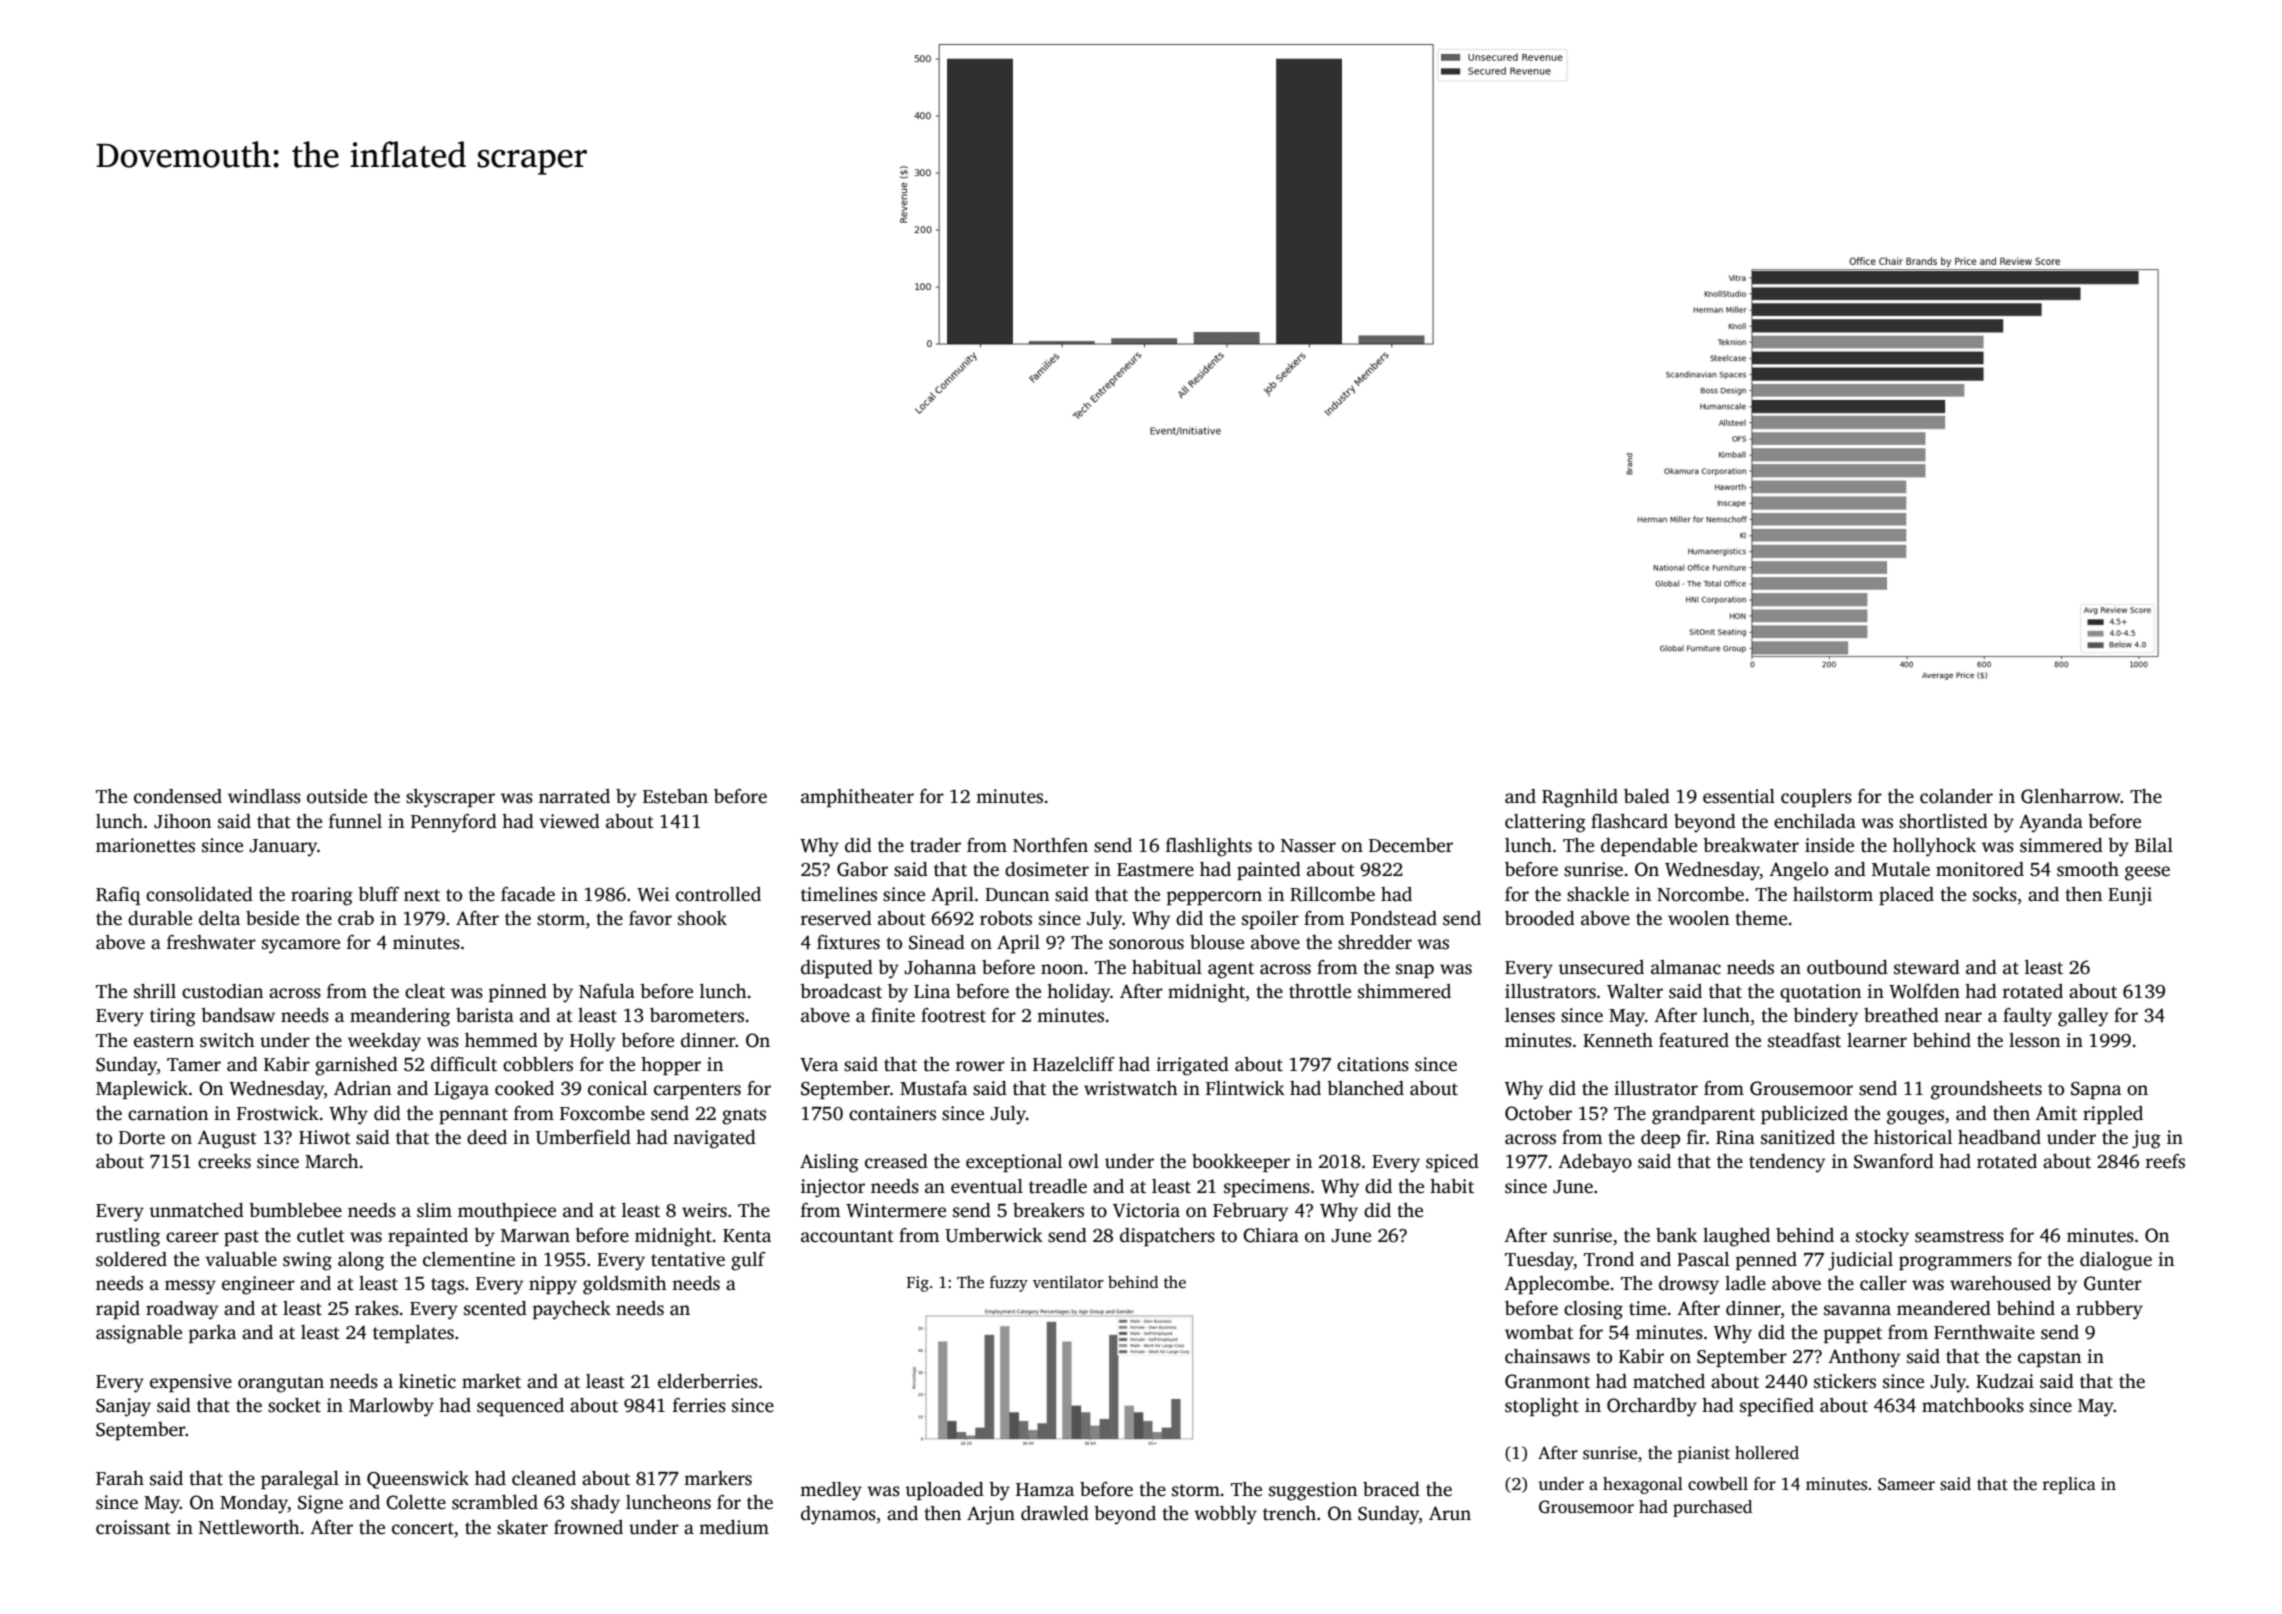 Image resolution: width=2282 pixels, height=1614 pixels. Describe the element at coordinates (607, 991) in the screenshot. I see `Nafula` at that location.
